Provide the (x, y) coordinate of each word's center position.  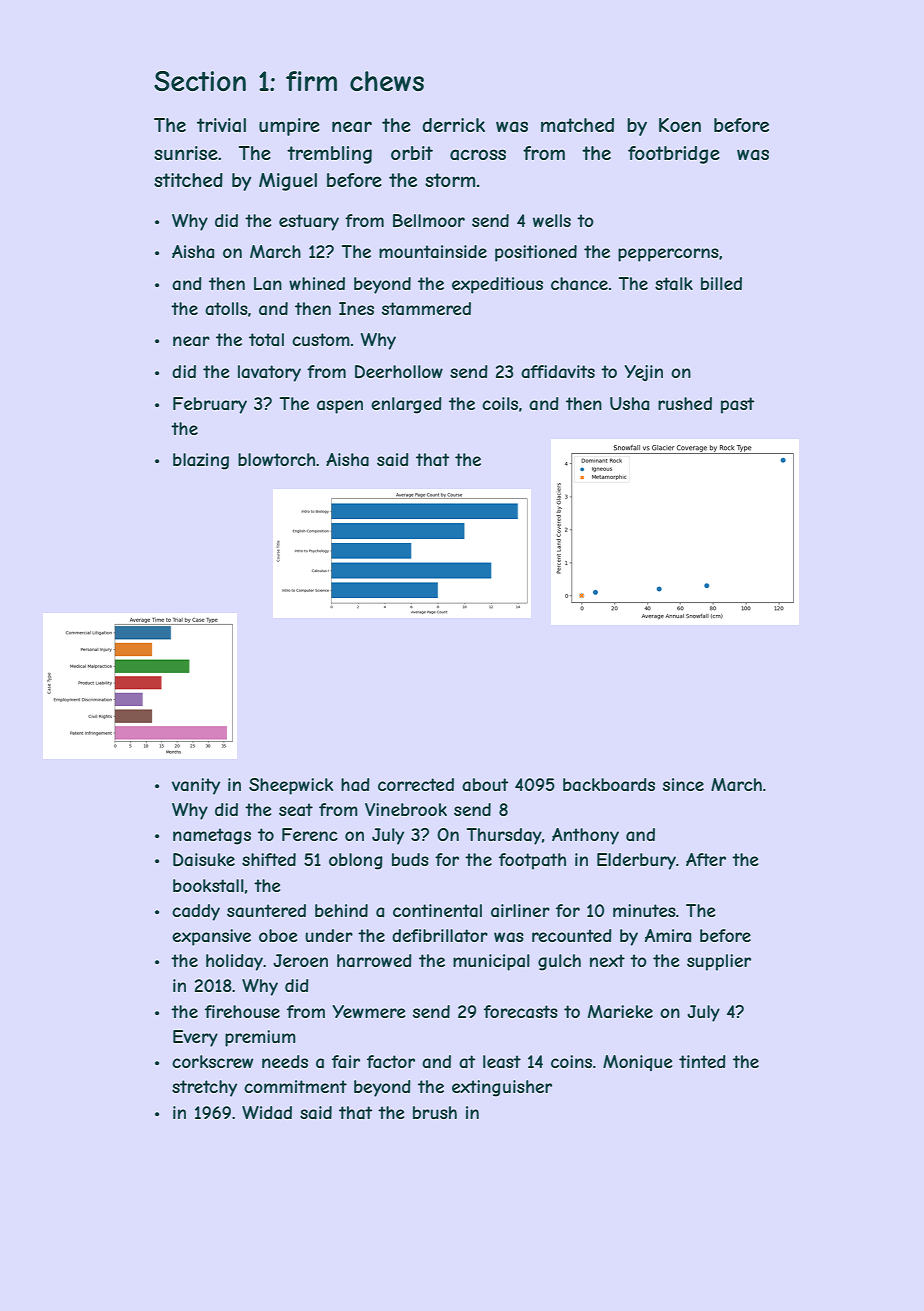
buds (410, 859)
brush (435, 1112)
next (607, 960)
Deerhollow (399, 371)
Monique (637, 1063)
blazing (201, 461)
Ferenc (310, 834)
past (737, 405)
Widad (267, 1112)
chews (387, 81)
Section (200, 81)
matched (577, 125)
